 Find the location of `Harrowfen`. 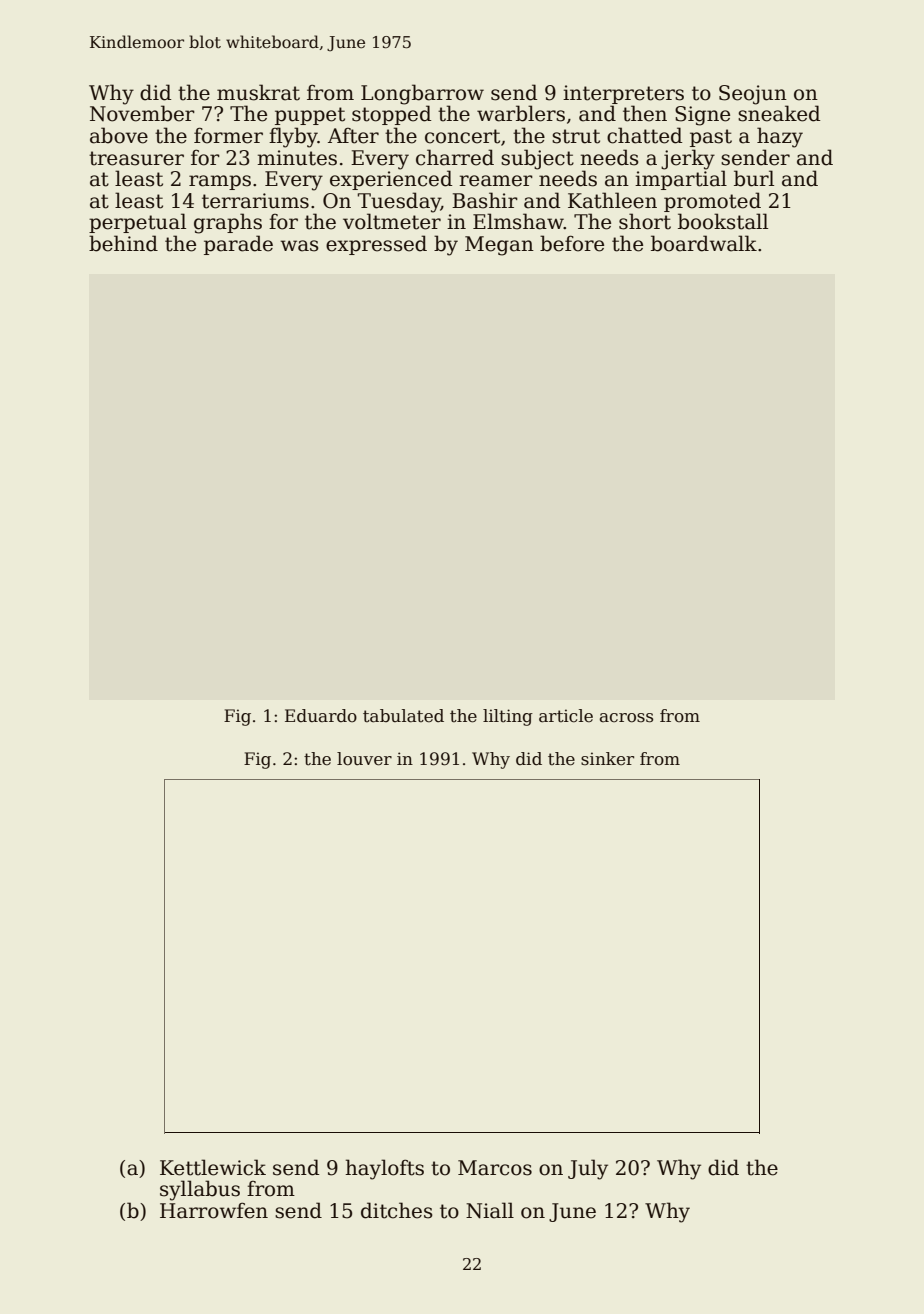

Harrowfen is located at coordinates (214, 1210).
